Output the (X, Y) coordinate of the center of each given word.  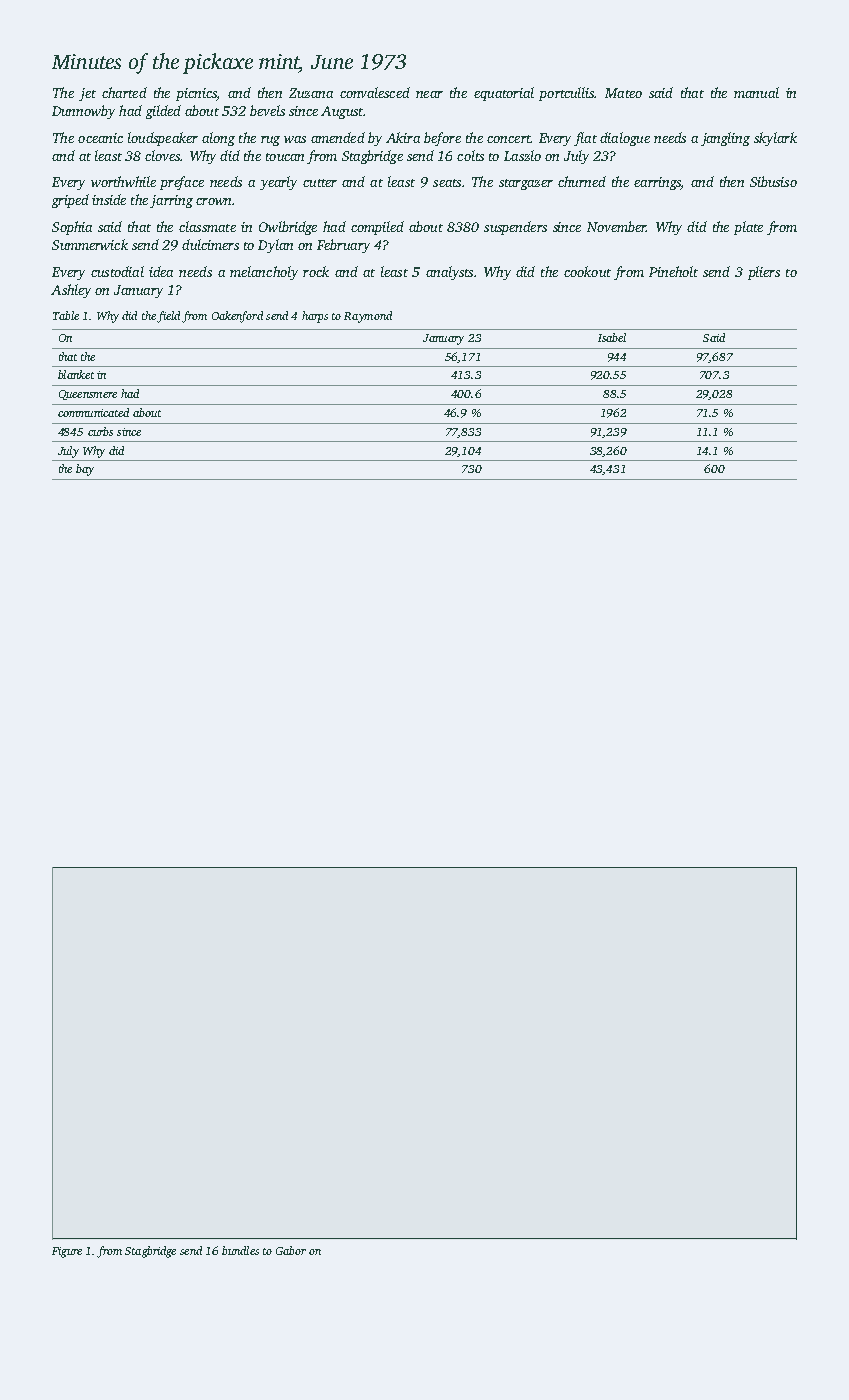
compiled (377, 228)
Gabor (291, 1250)
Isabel (612, 337)
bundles (240, 1250)
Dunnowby (83, 112)
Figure (67, 1252)
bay (85, 470)
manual (756, 92)
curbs (100, 431)
